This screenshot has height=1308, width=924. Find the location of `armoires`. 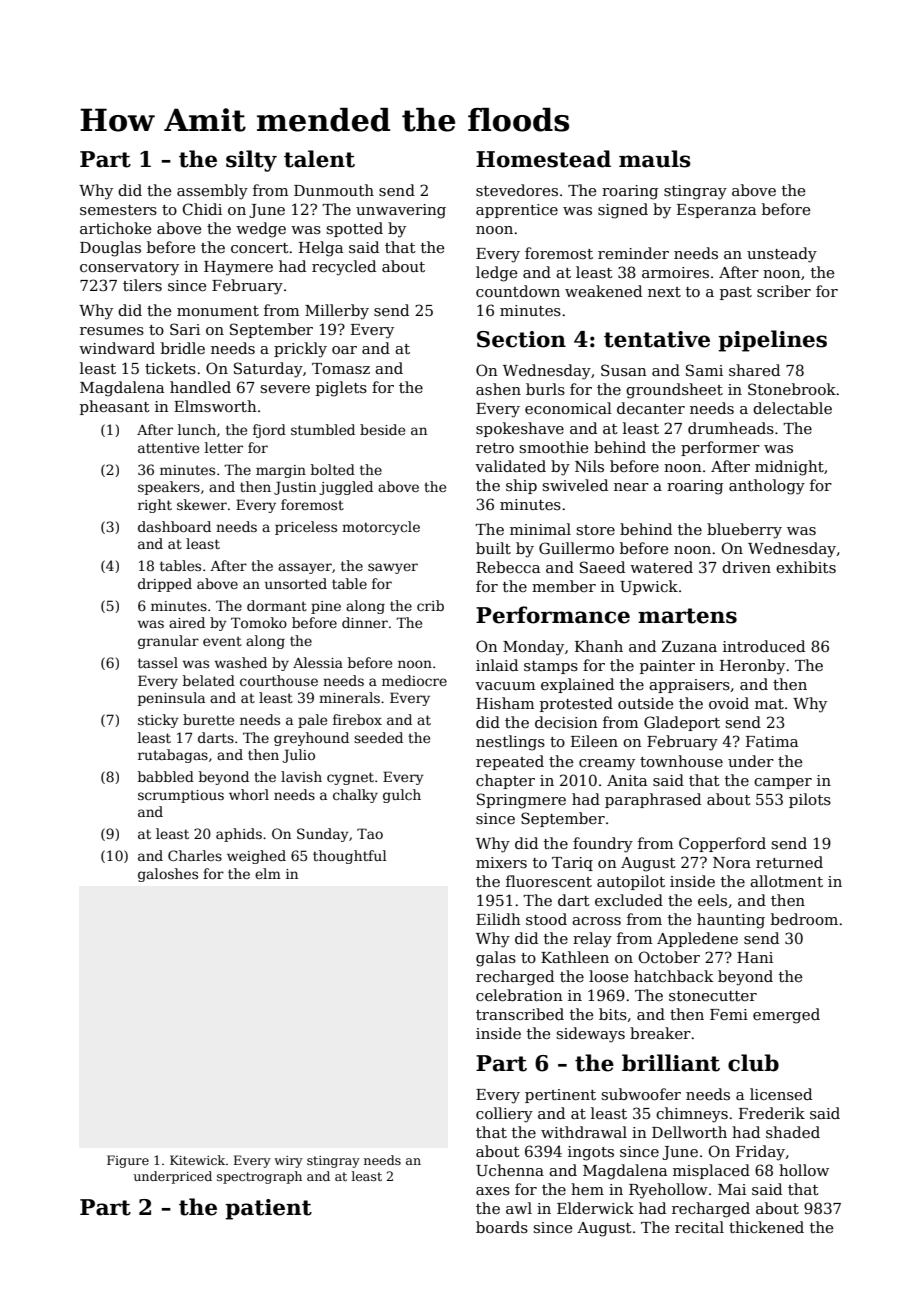

armoires is located at coordinates (675, 272).
